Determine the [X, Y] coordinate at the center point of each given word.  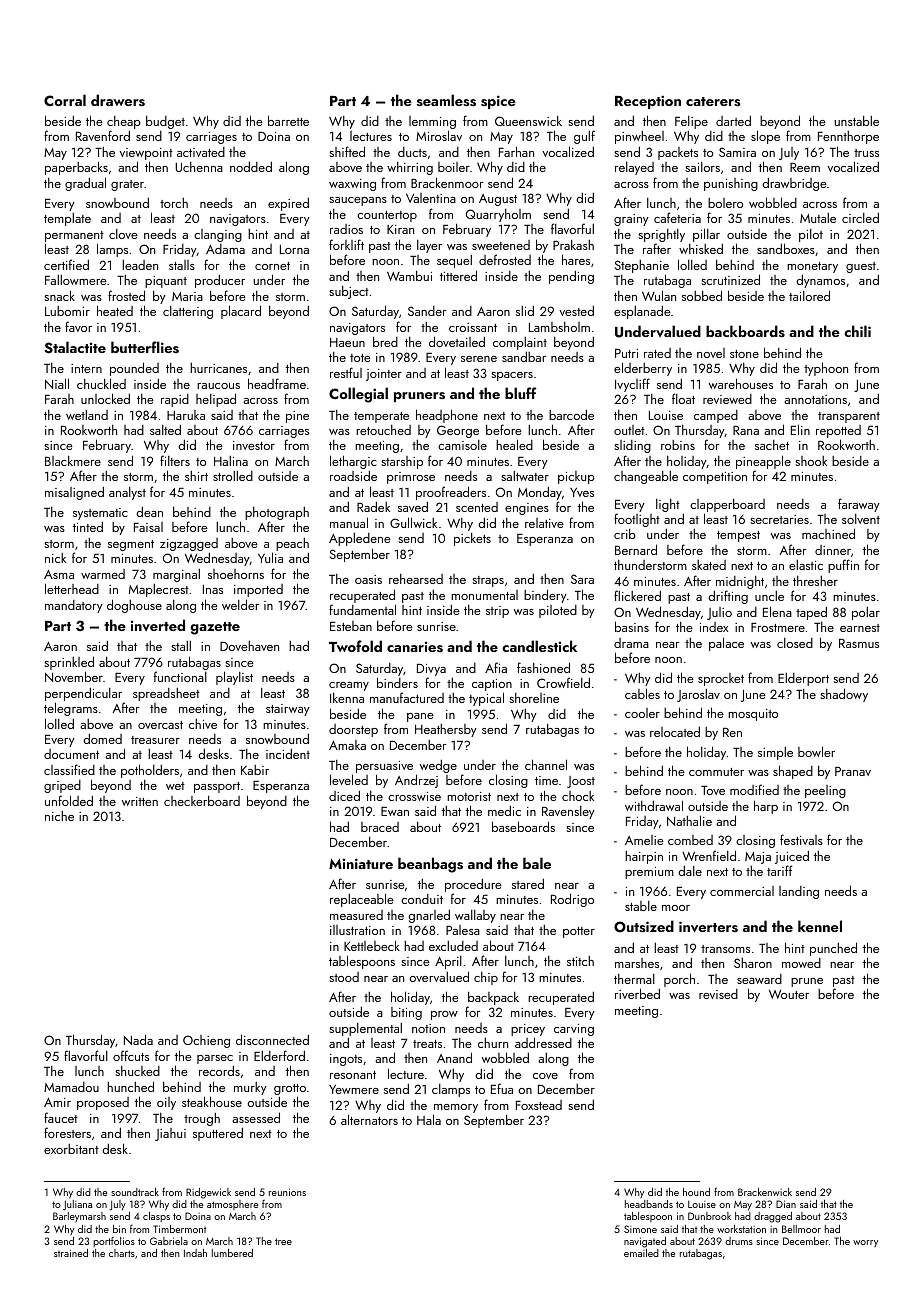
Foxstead [539, 1105]
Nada [138, 1039]
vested [577, 310]
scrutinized [730, 279]
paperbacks [76, 168]
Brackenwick [765, 1192]
